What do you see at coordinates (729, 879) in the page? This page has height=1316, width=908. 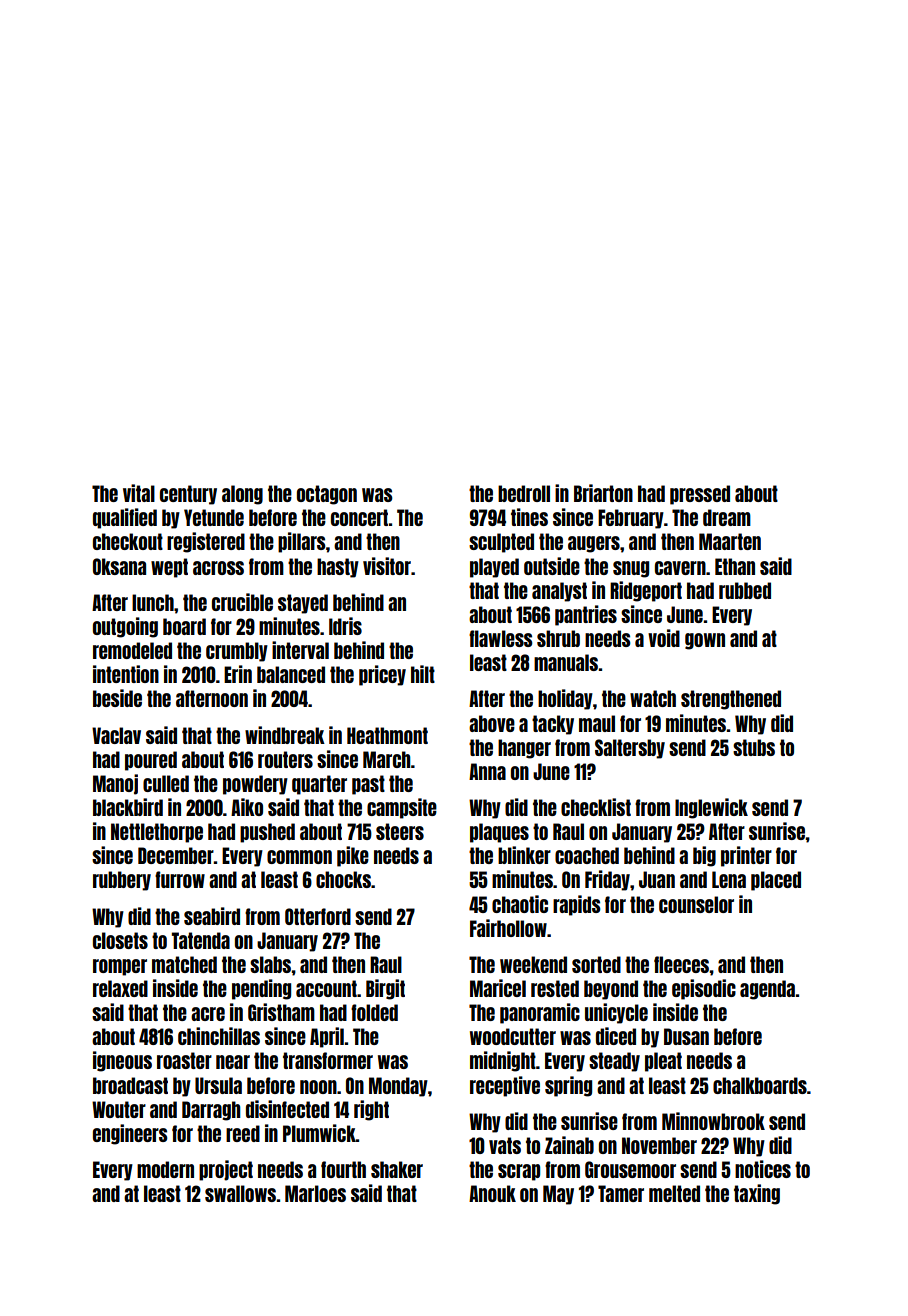 I see `Lena` at bounding box center [729, 879].
